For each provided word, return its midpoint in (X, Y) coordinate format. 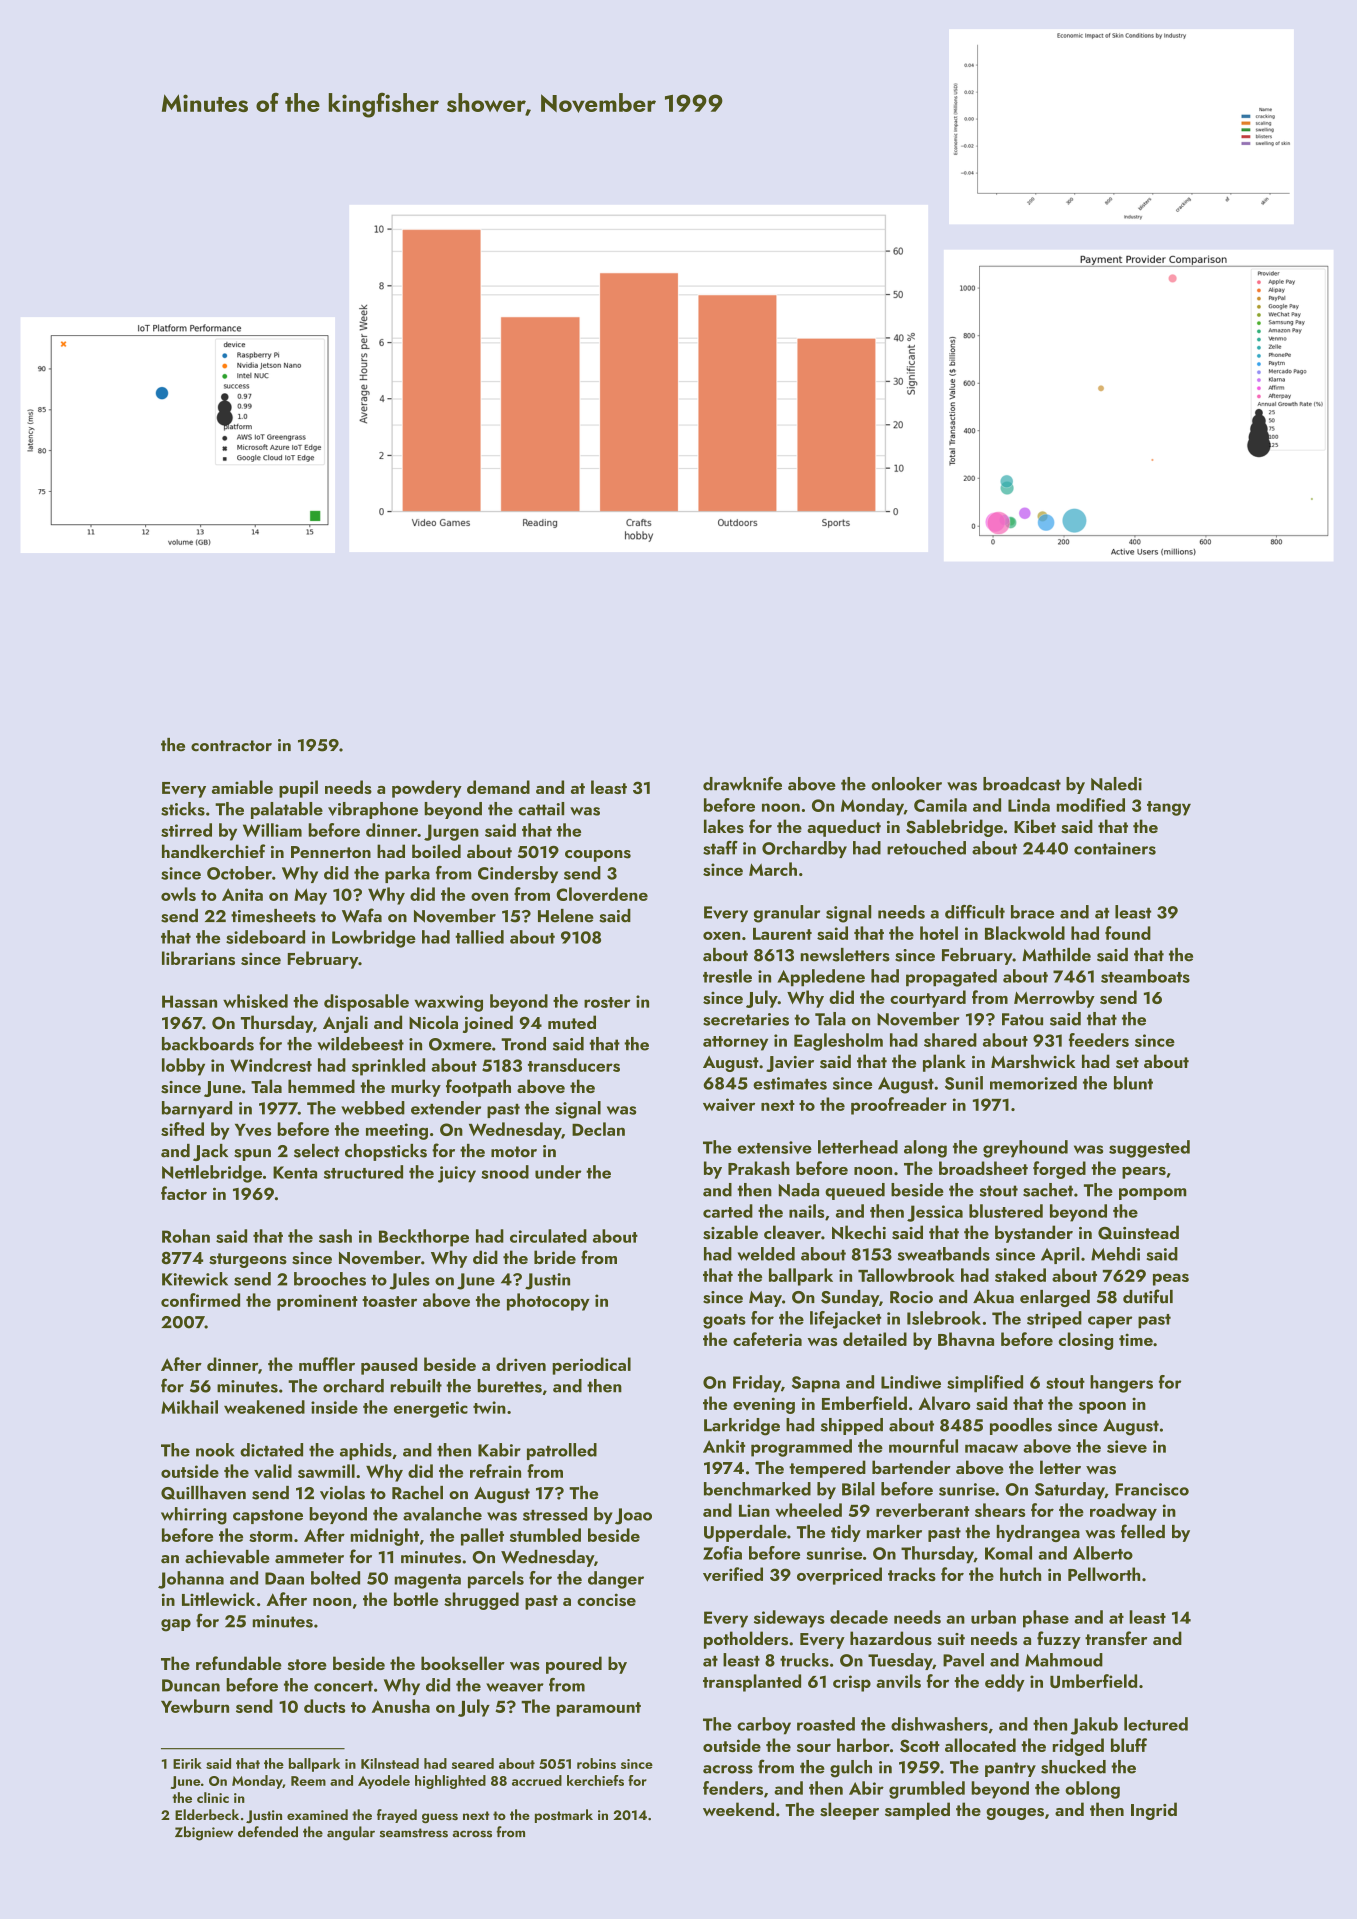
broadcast (1022, 784)
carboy (764, 1726)
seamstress (414, 1833)
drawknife (742, 783)
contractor (231, 746)
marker (894, 1532)
